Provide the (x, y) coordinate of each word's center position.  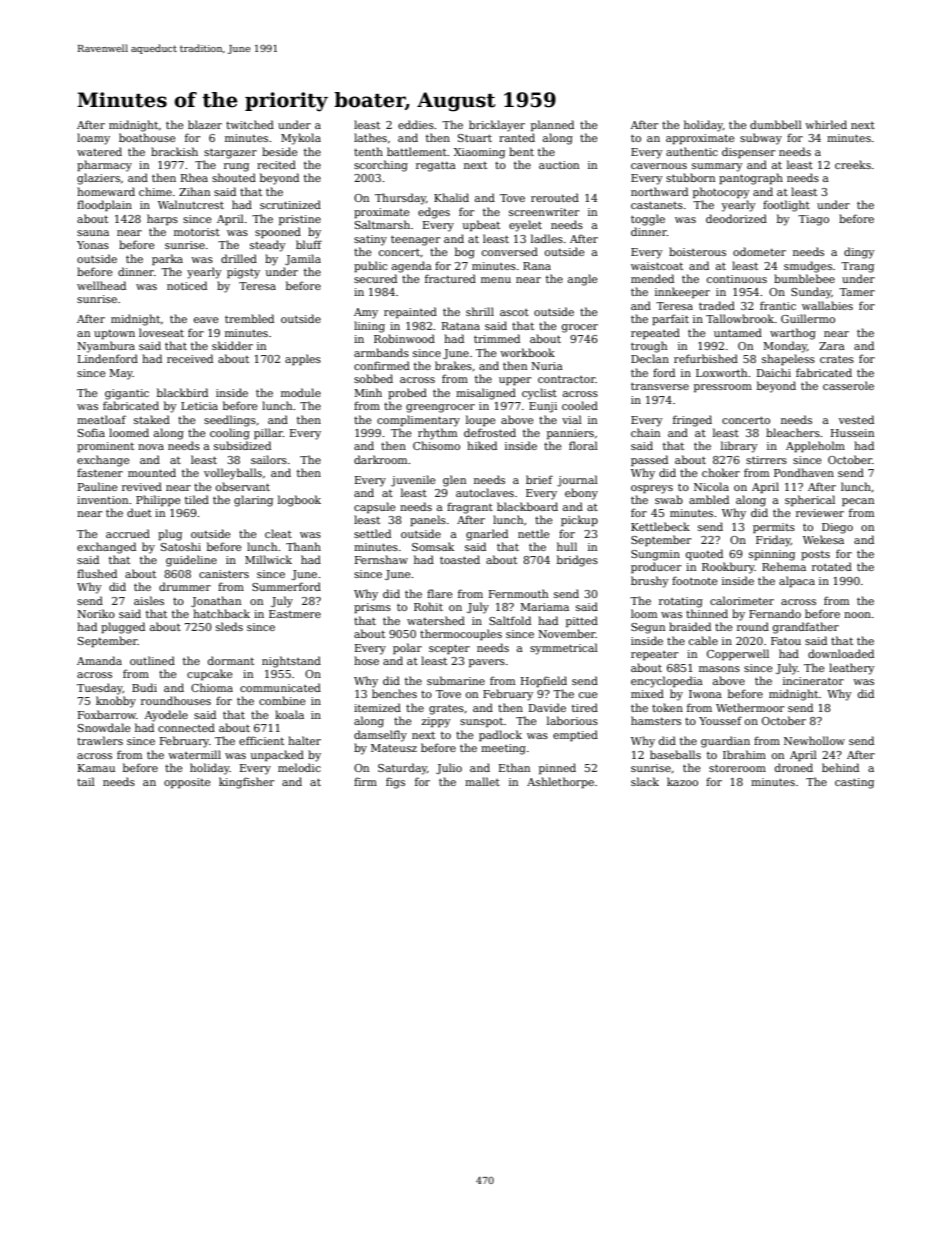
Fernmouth (518, 593)
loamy (93, 139)
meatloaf (101, 419)
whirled (826, 124)
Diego (837, 528)
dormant (231, 660)
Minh (368, 392)
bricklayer (497, 126)
